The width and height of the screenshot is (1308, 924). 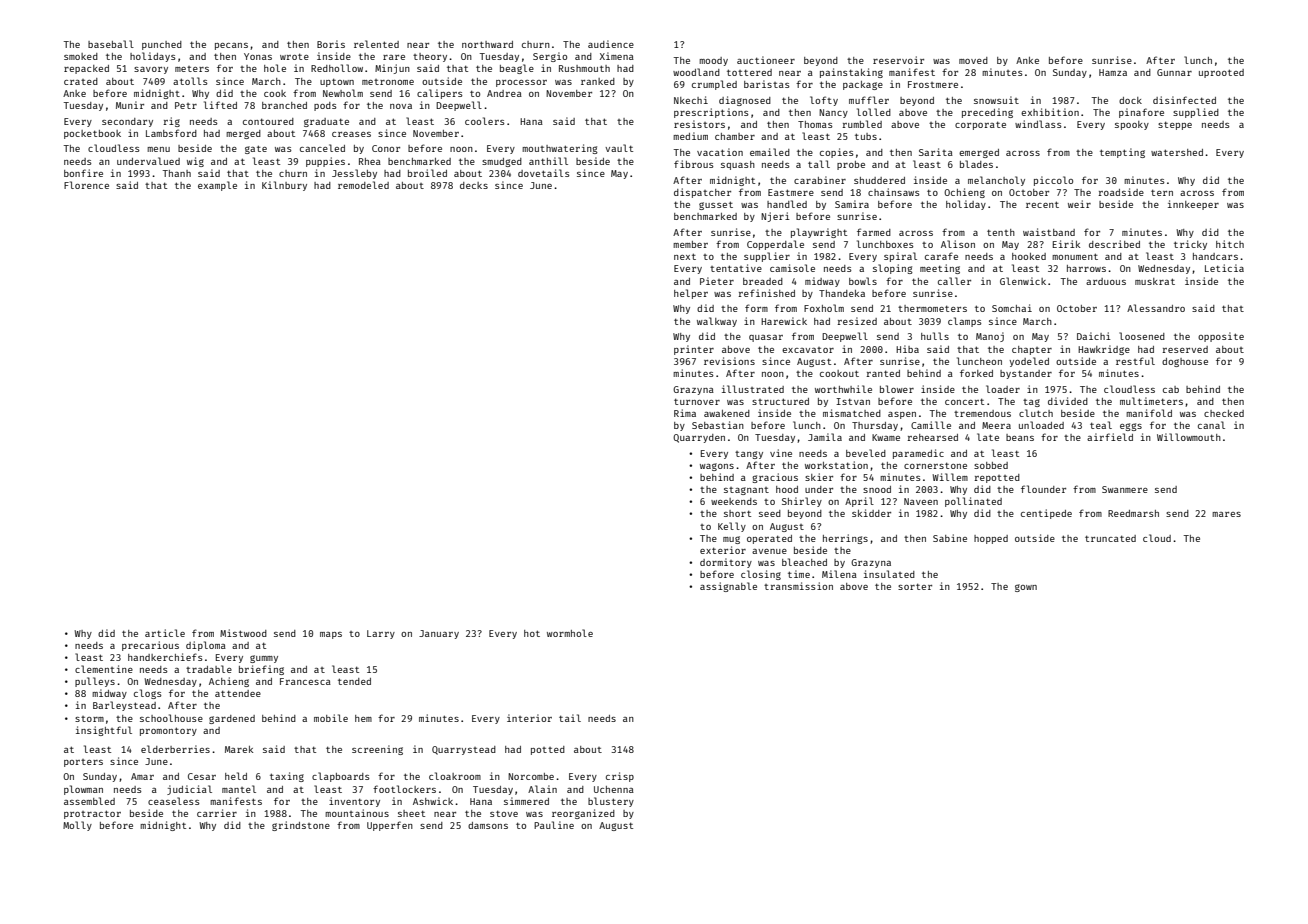 I want to click on interior, so click(x=529, y=718).
